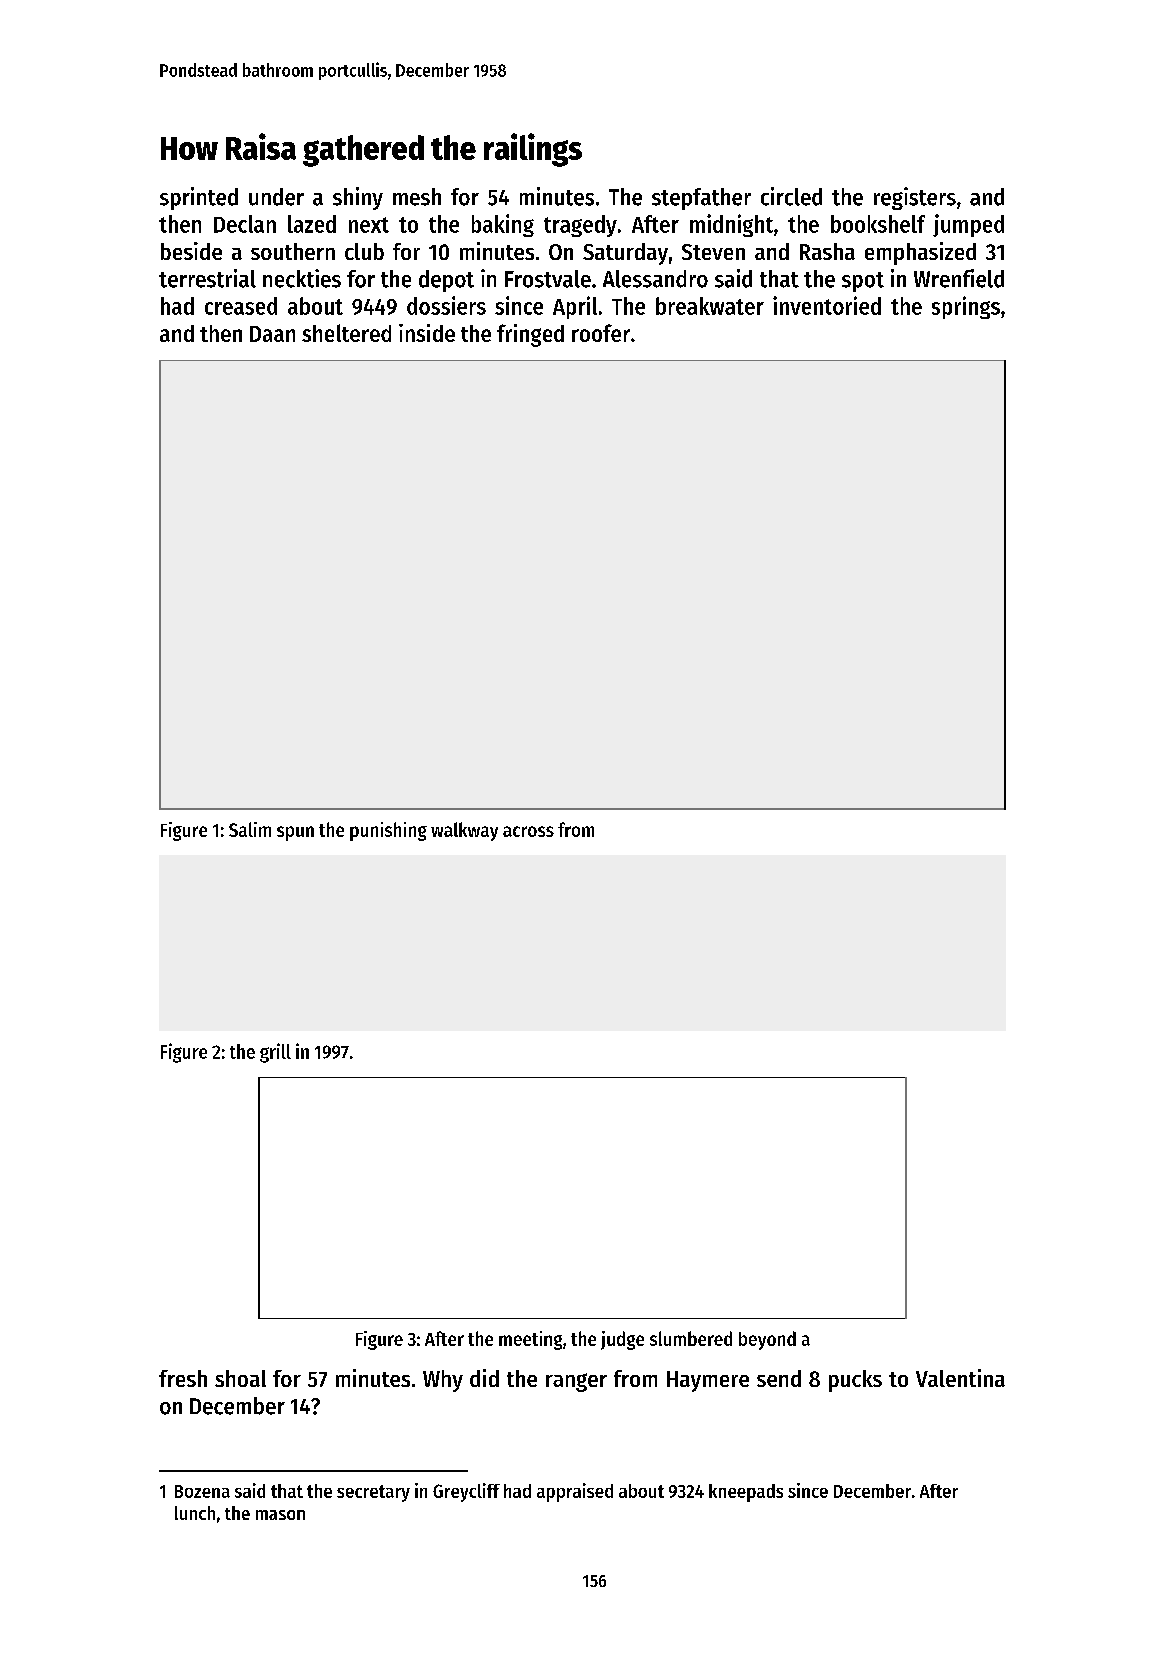 Image resolution: width=1165 pixels, height=1654 pixels. I want to click on appraised, so click(575, 1492).
